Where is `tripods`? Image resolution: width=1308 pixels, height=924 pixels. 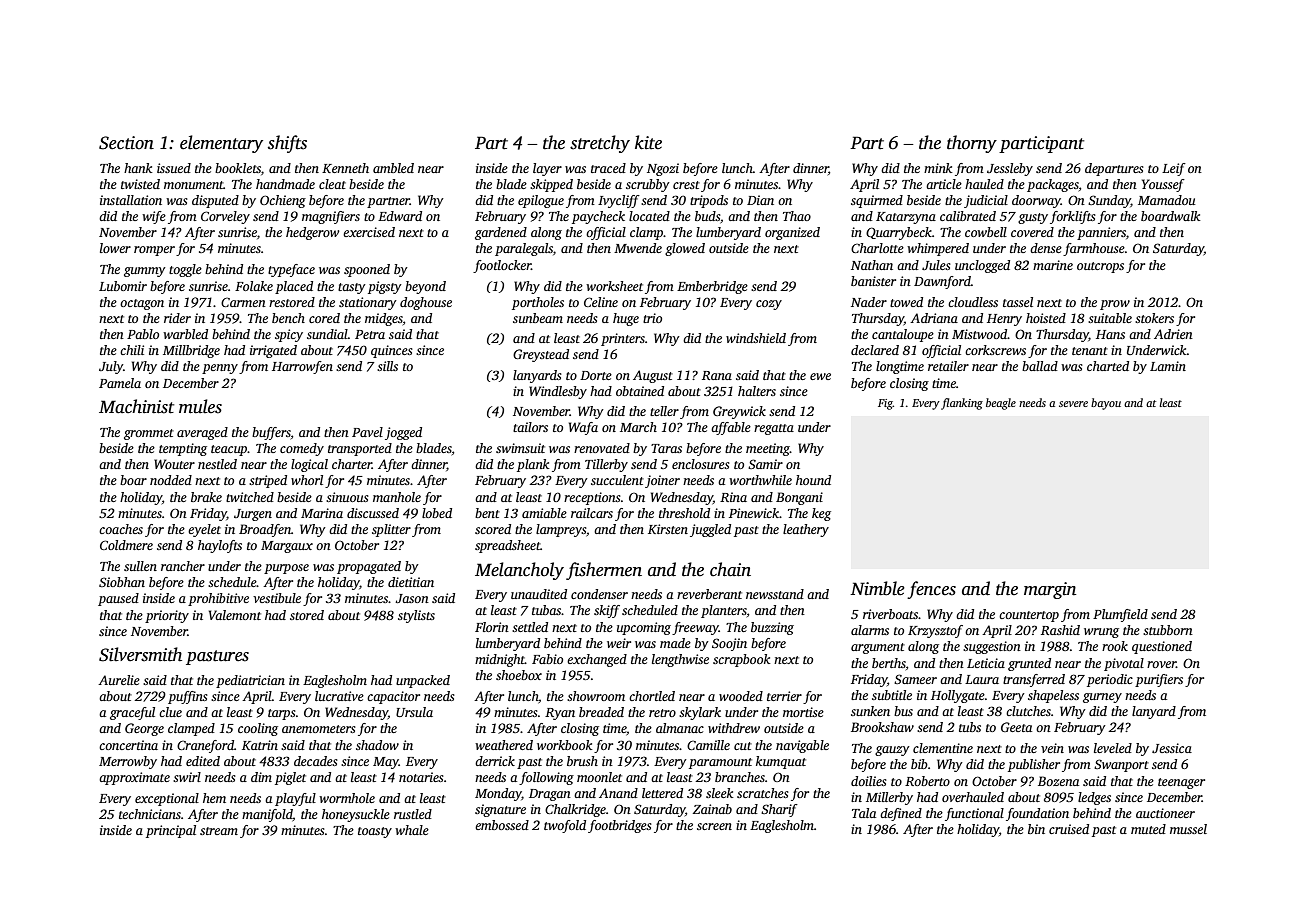 tripods is located at coordinates (709, 201).
